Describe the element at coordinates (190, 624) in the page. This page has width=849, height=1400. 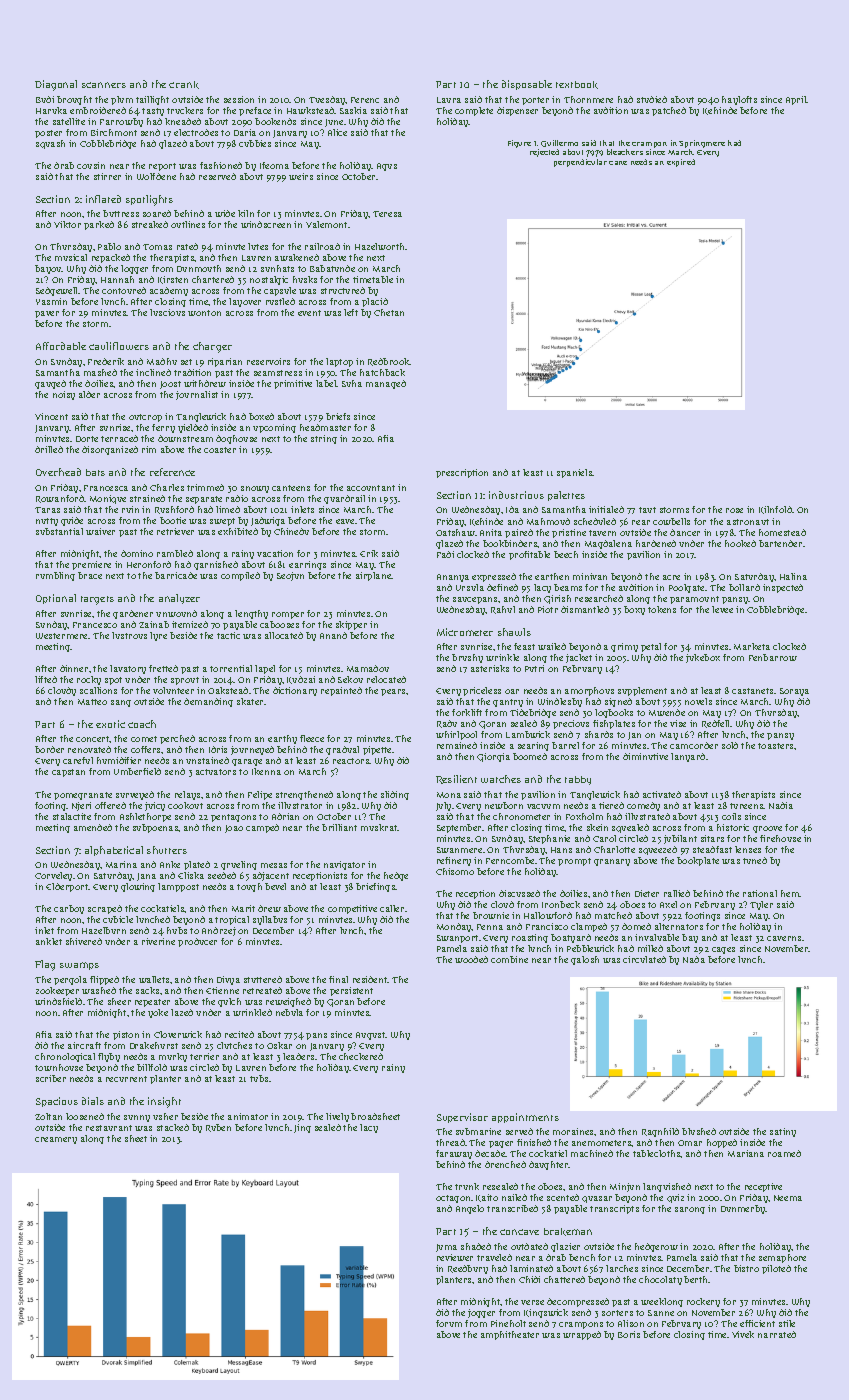
I see `itemized` at that location.
